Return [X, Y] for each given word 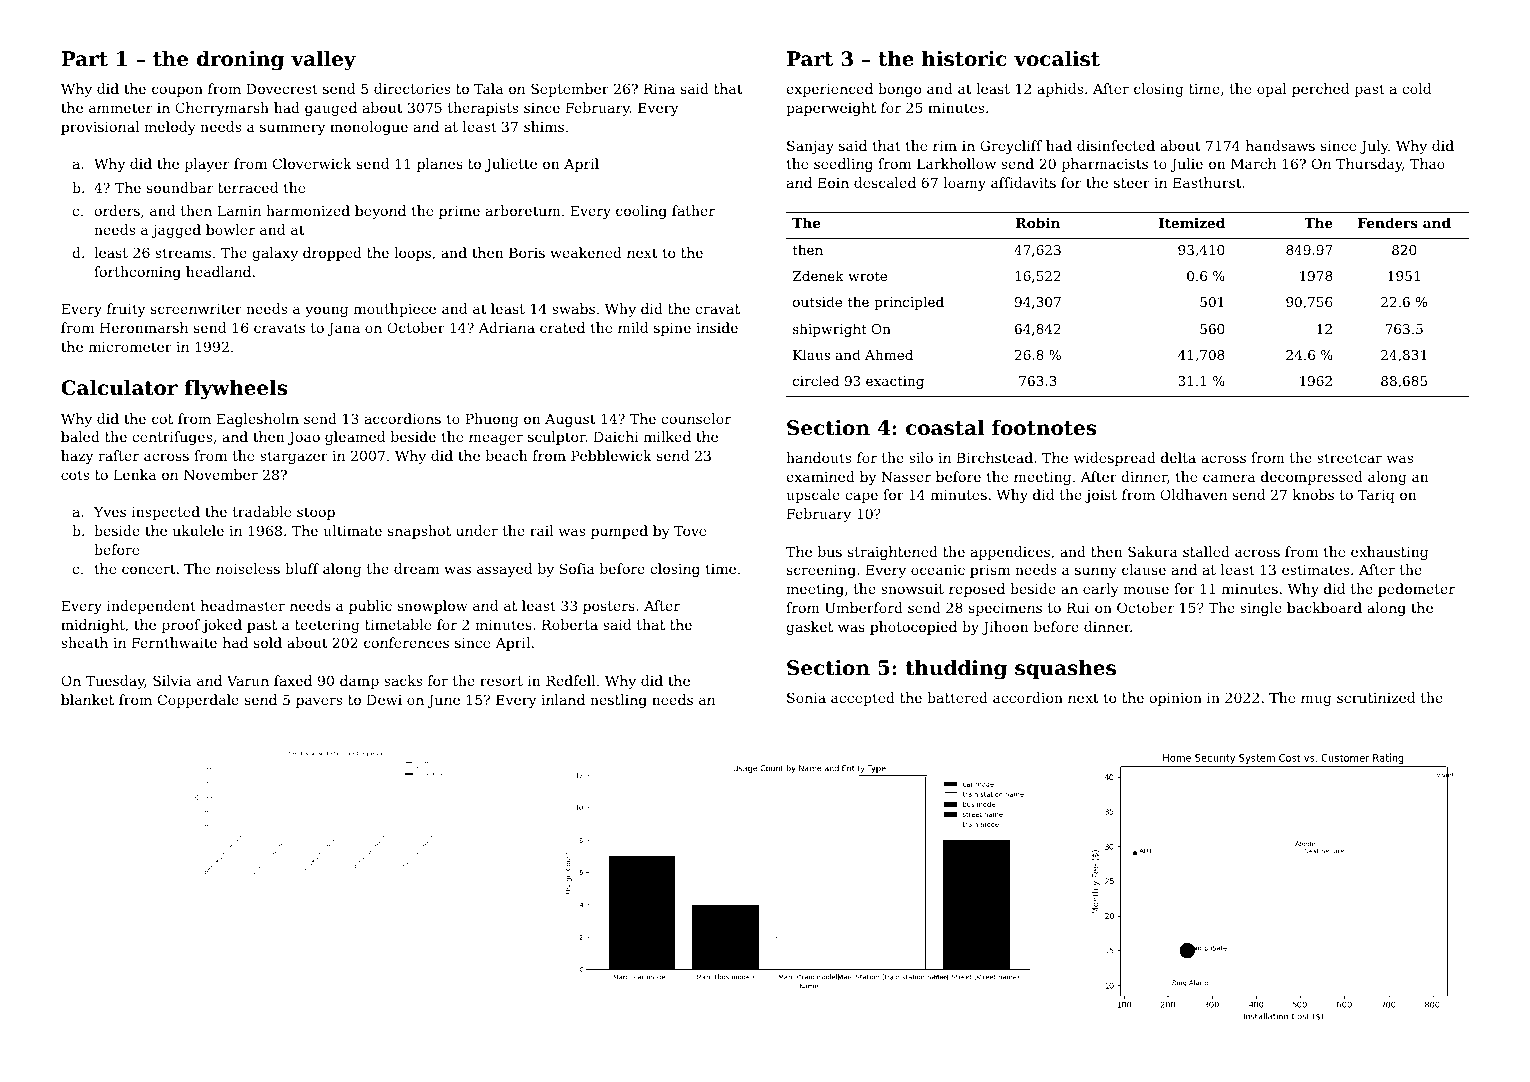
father [693, 210]
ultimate [352, 530]
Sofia [577, 568]
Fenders [1388, 222]
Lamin [239, 210]
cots [75, 475]
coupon [177, 91]
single [1261, 609]
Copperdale [198, 701]
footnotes [1044, 428]
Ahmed [889, 354]
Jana [343, 329]
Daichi [616, 436]
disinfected [1116, 145]
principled [909, 303]
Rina [659, 88]
